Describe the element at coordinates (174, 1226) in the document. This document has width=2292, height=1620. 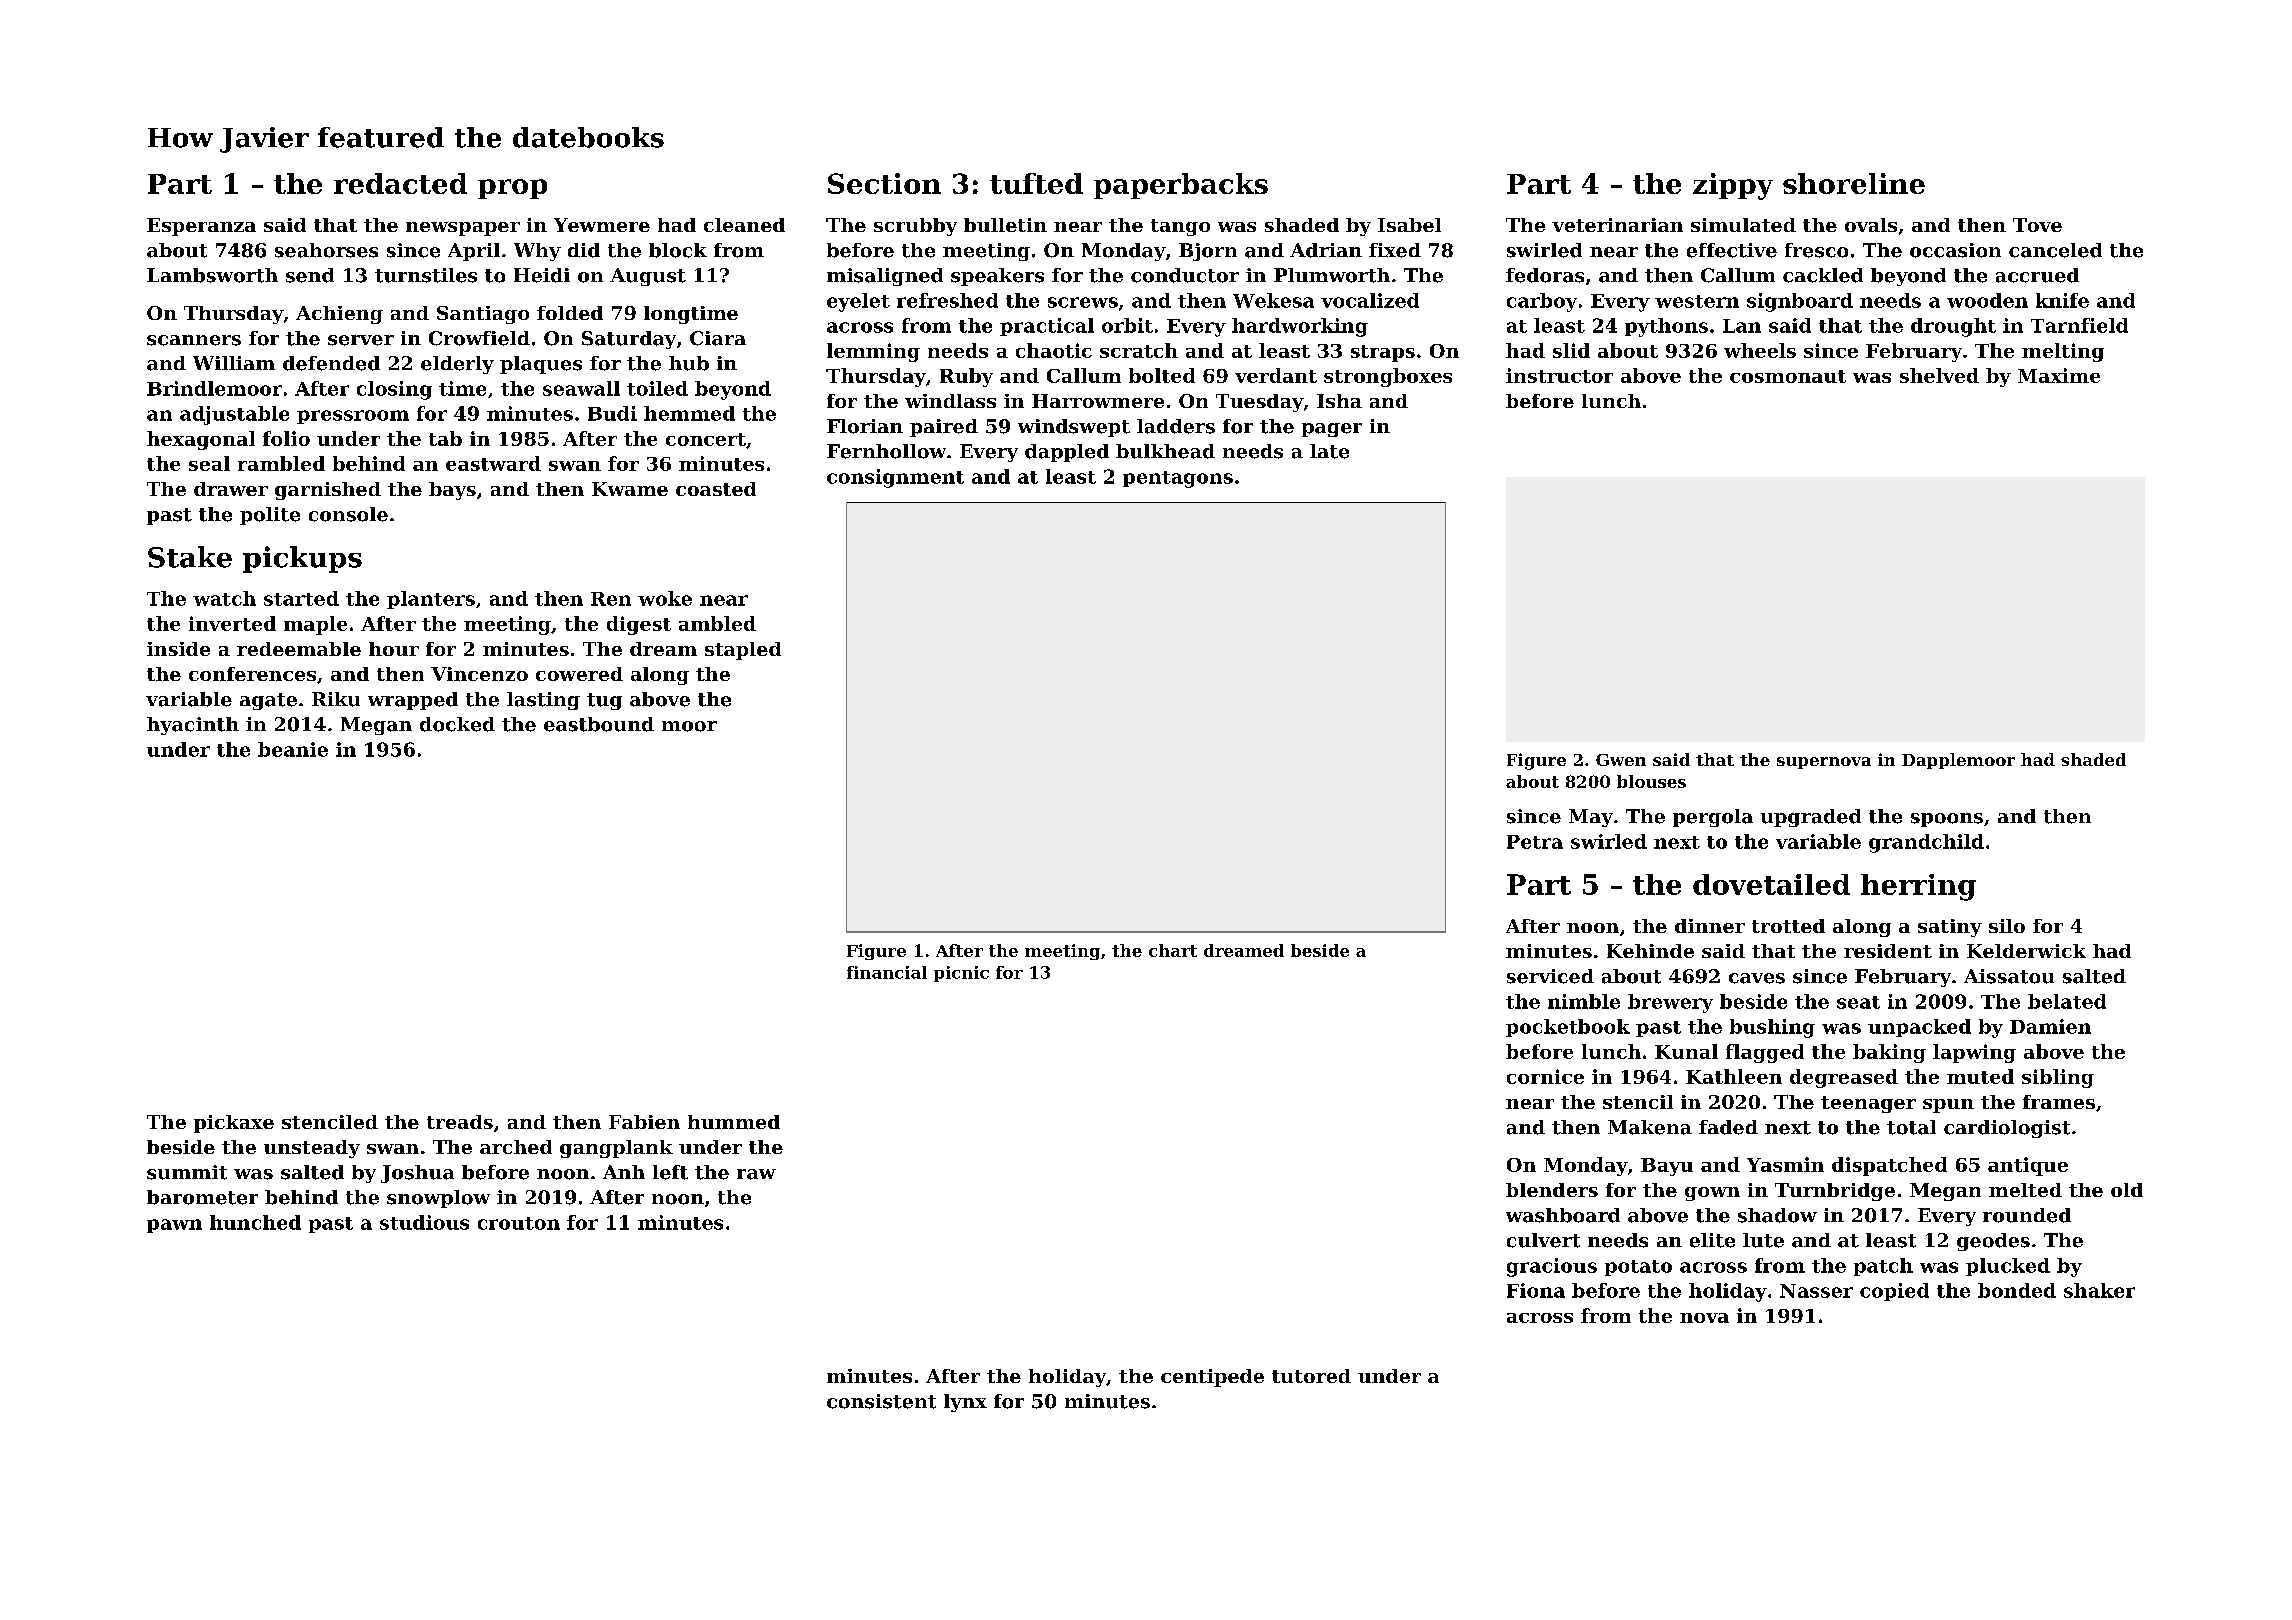
I see `pawn` at that location.
